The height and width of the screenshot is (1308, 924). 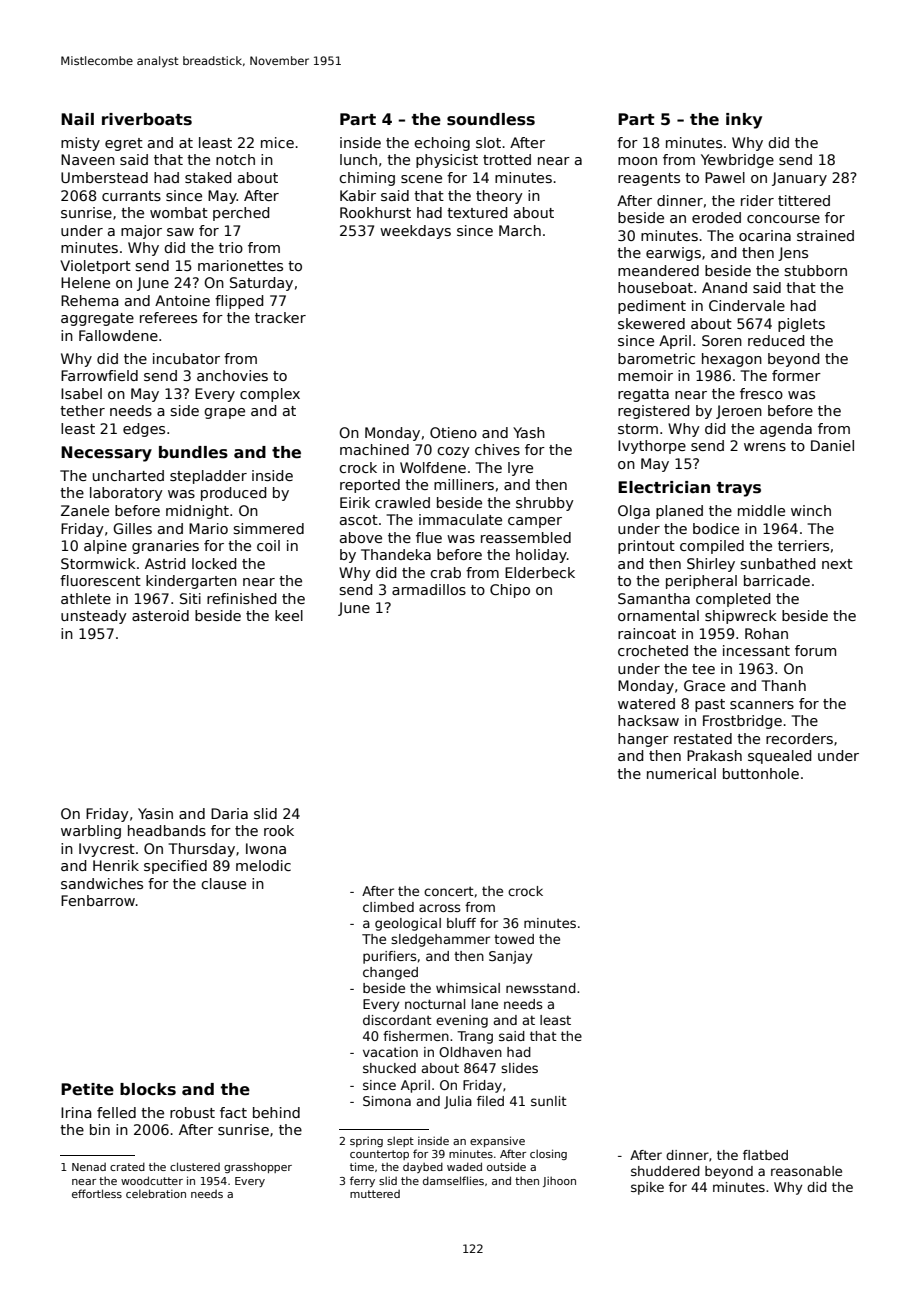 I want to click on crocheted, so click(x=653, y=650).
